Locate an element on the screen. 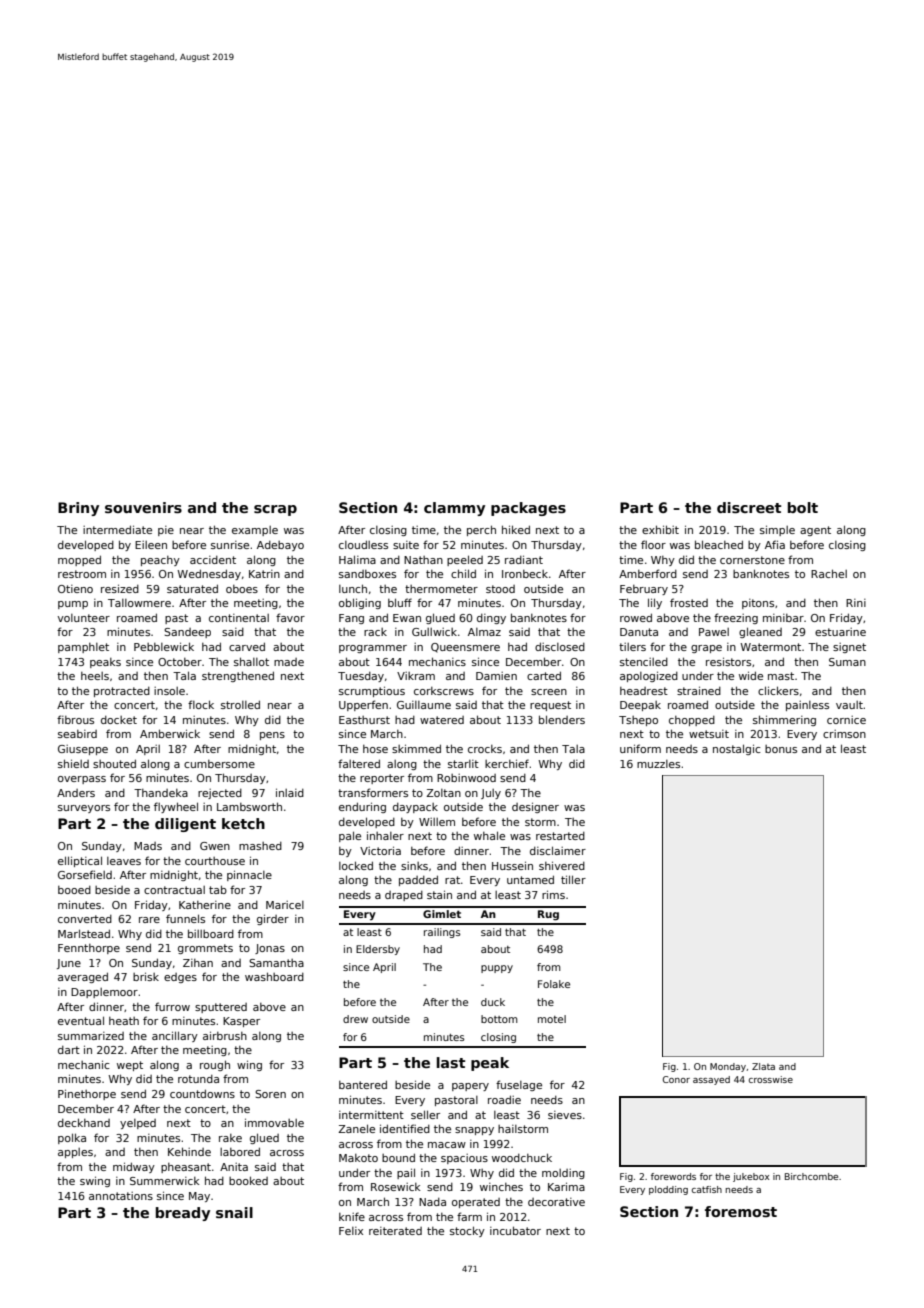  frosted is located at coordinates (689, 602).
